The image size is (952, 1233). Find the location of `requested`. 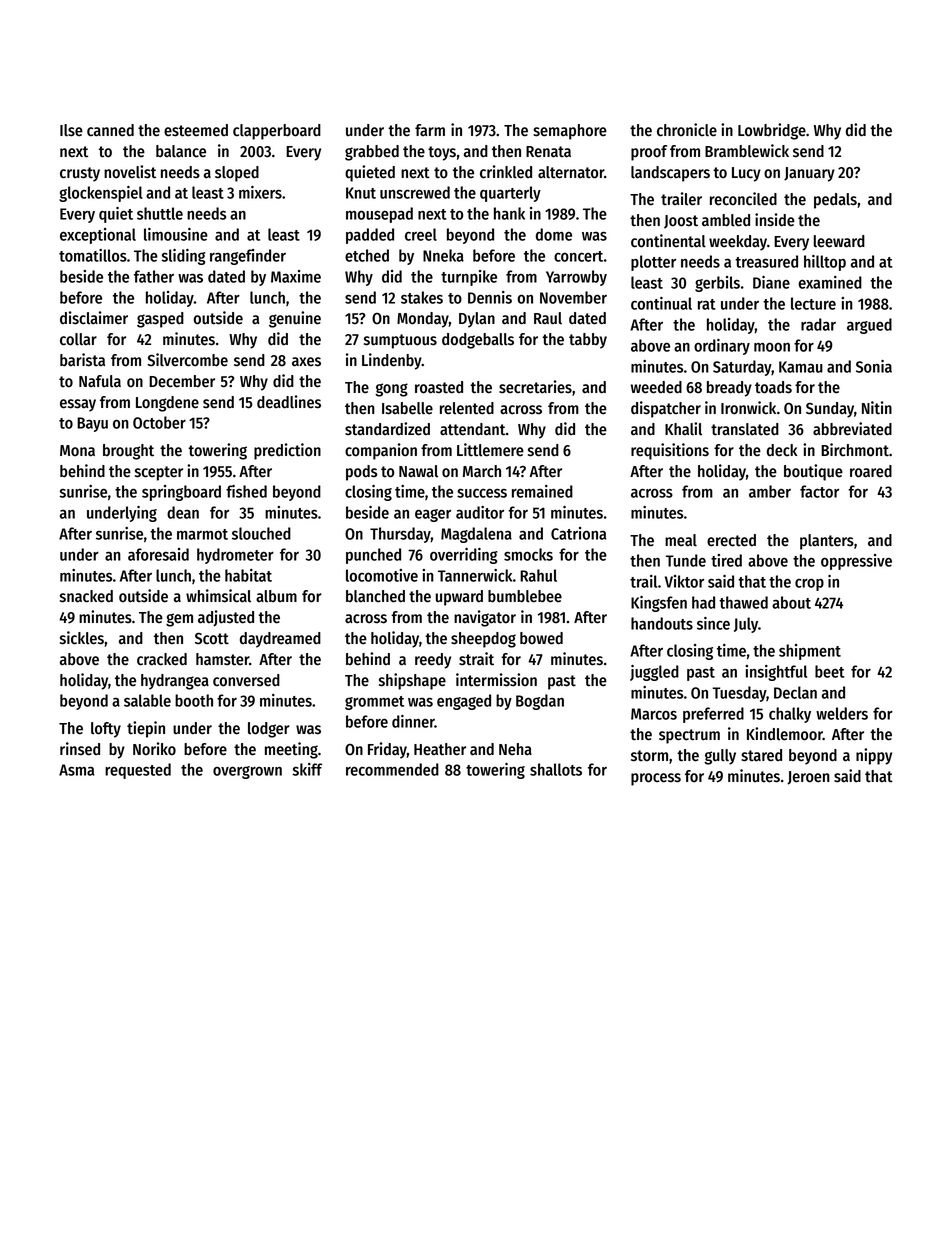

requested is located at coordinates (138, 771).
